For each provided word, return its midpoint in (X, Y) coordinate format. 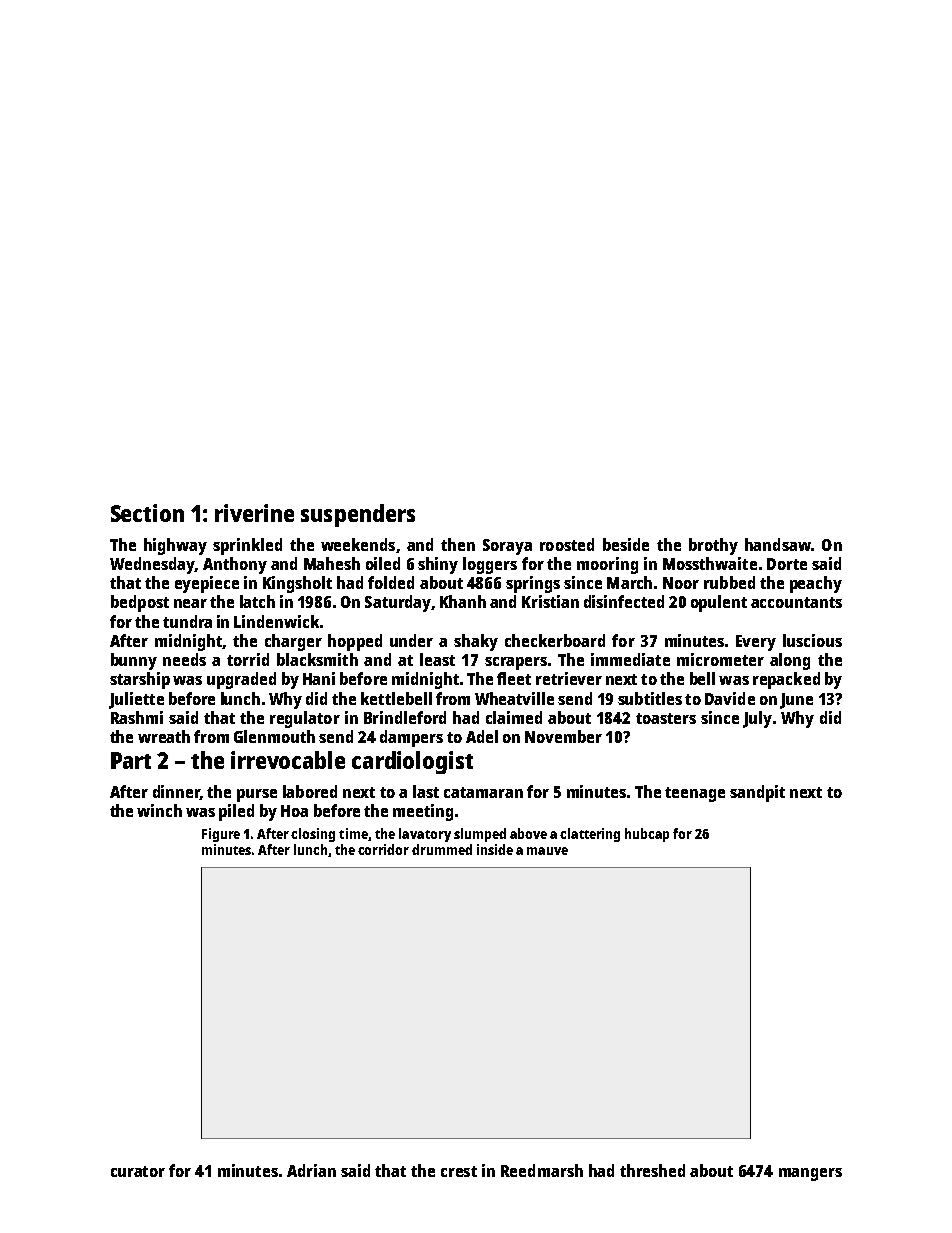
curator (138, 1171)
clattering (590, 835)
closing (313, 835)
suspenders (358, 515)
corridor (383, 849)
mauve (547, 851)
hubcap (647, 835)
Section (147, 513)
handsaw (778, 544)
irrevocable (288, 760)
